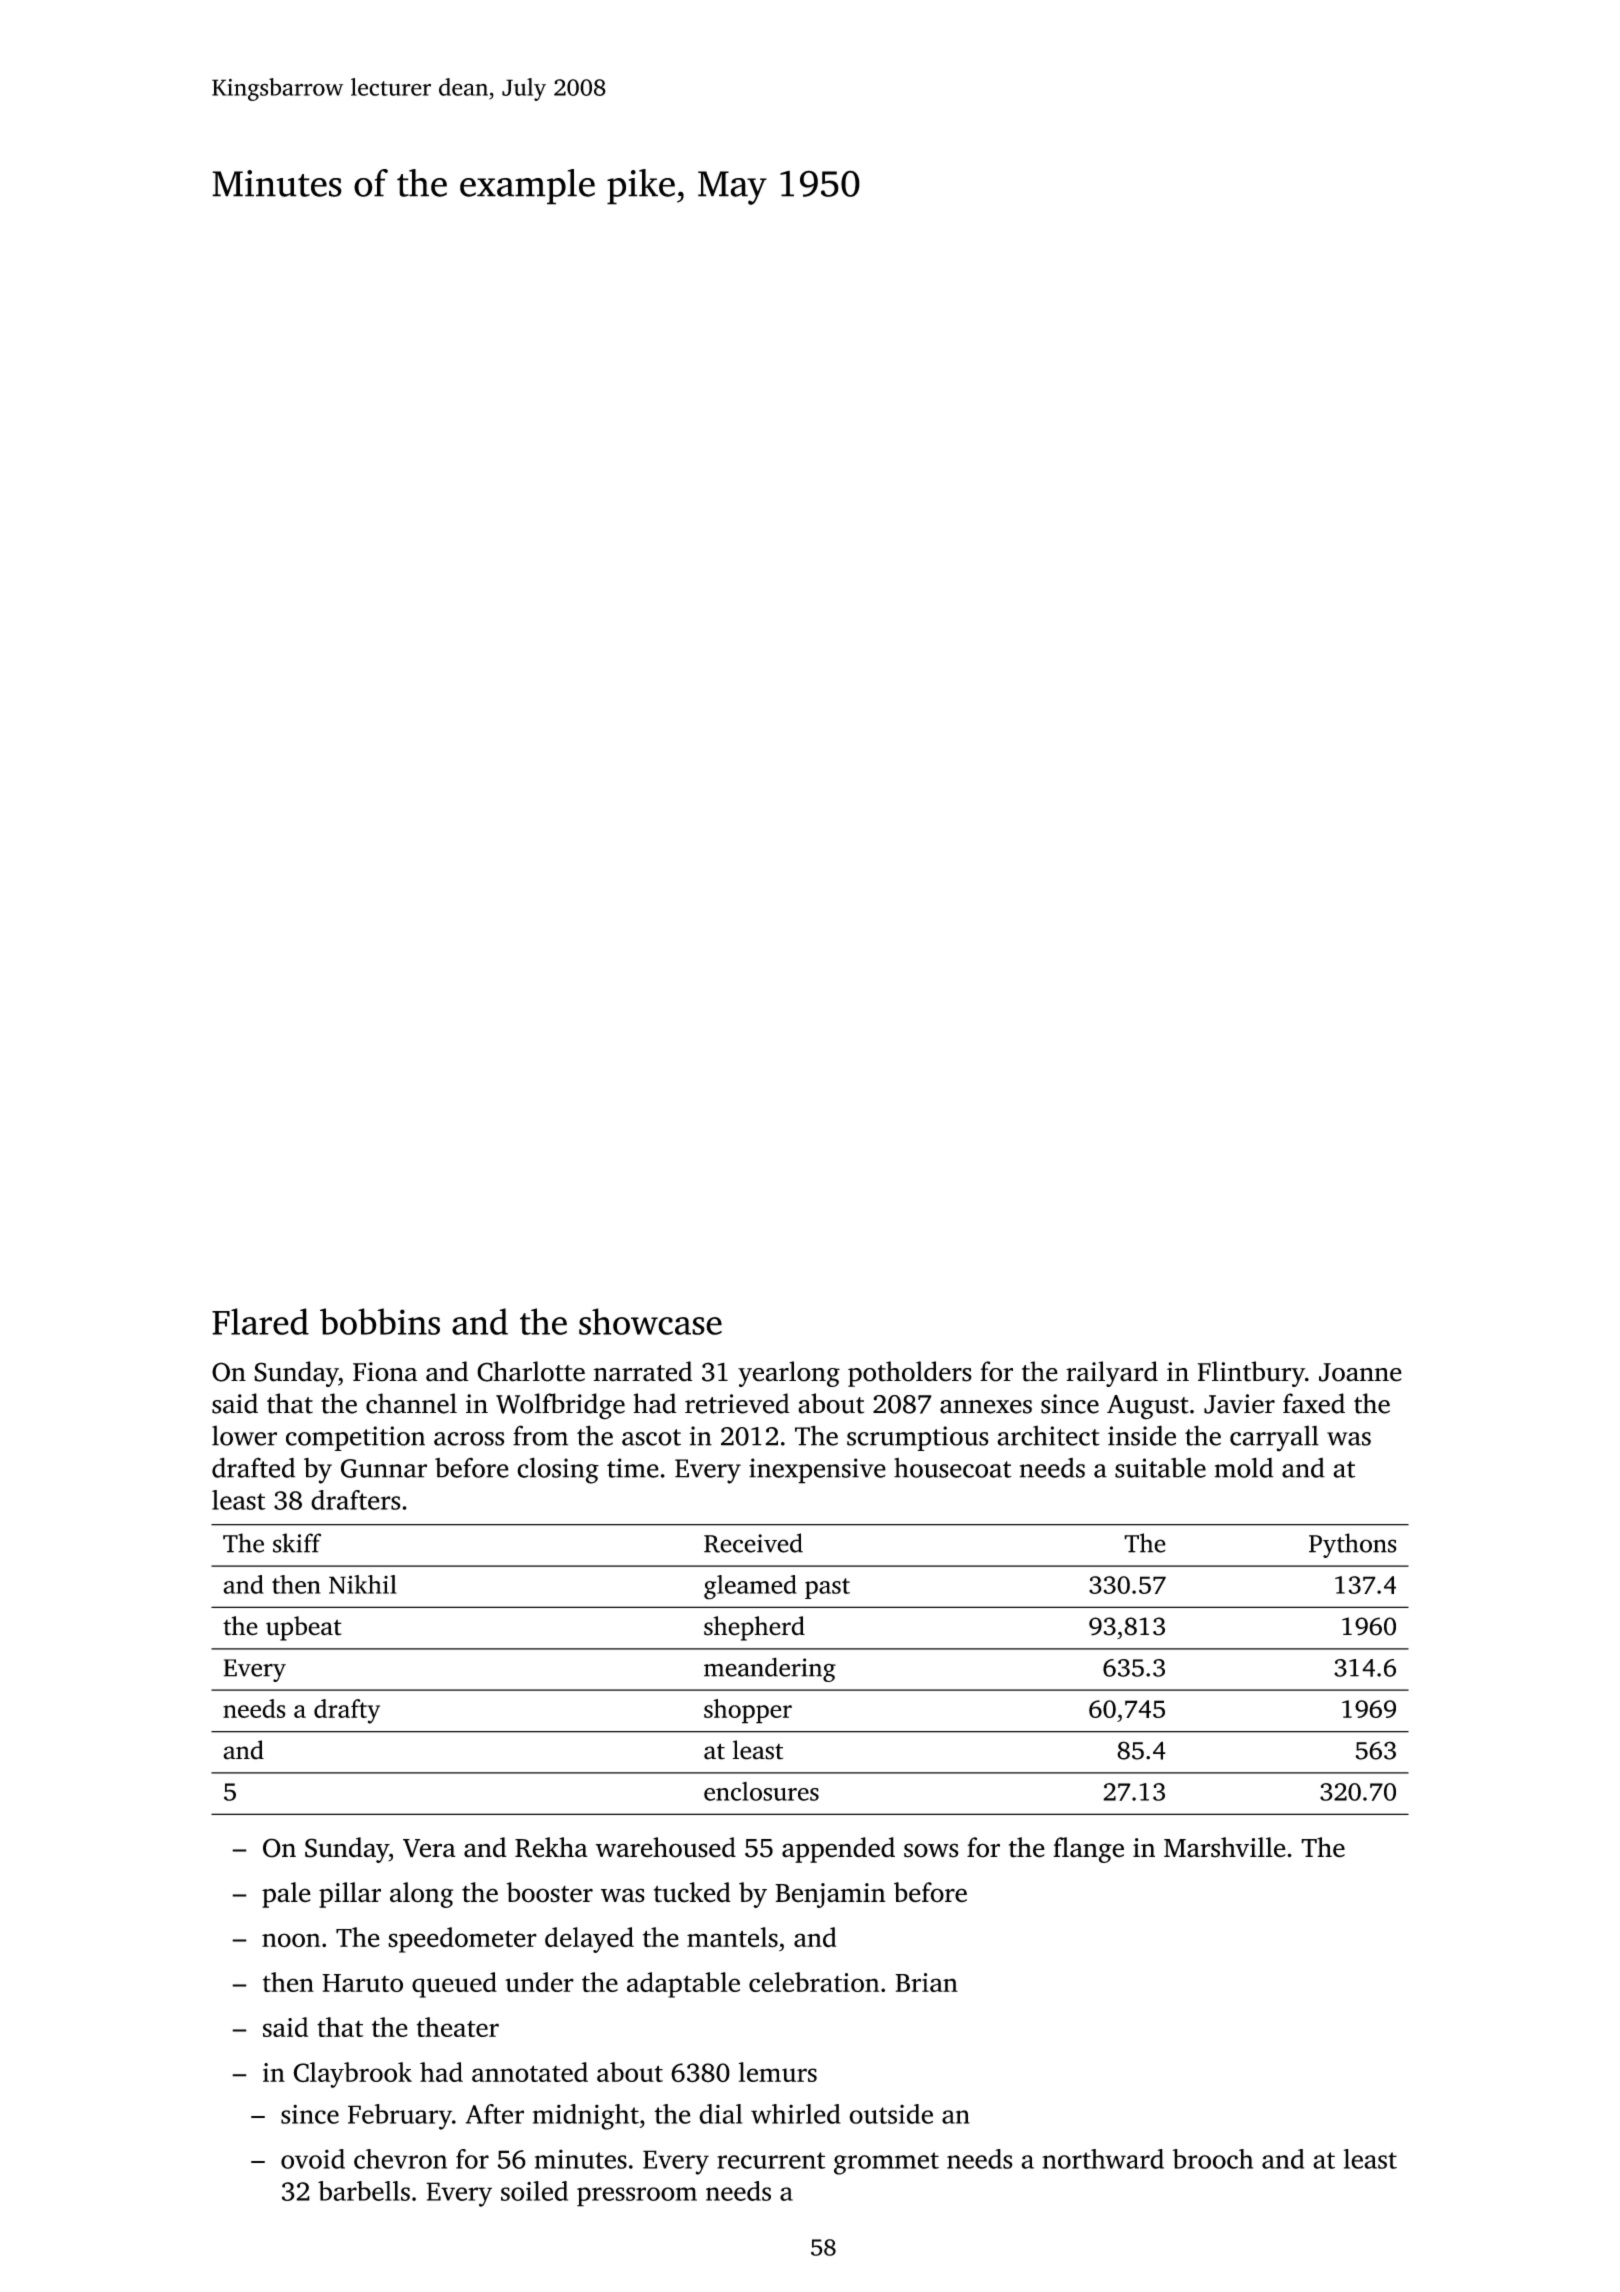  I want to click on potholders, so click(910, 1374).
